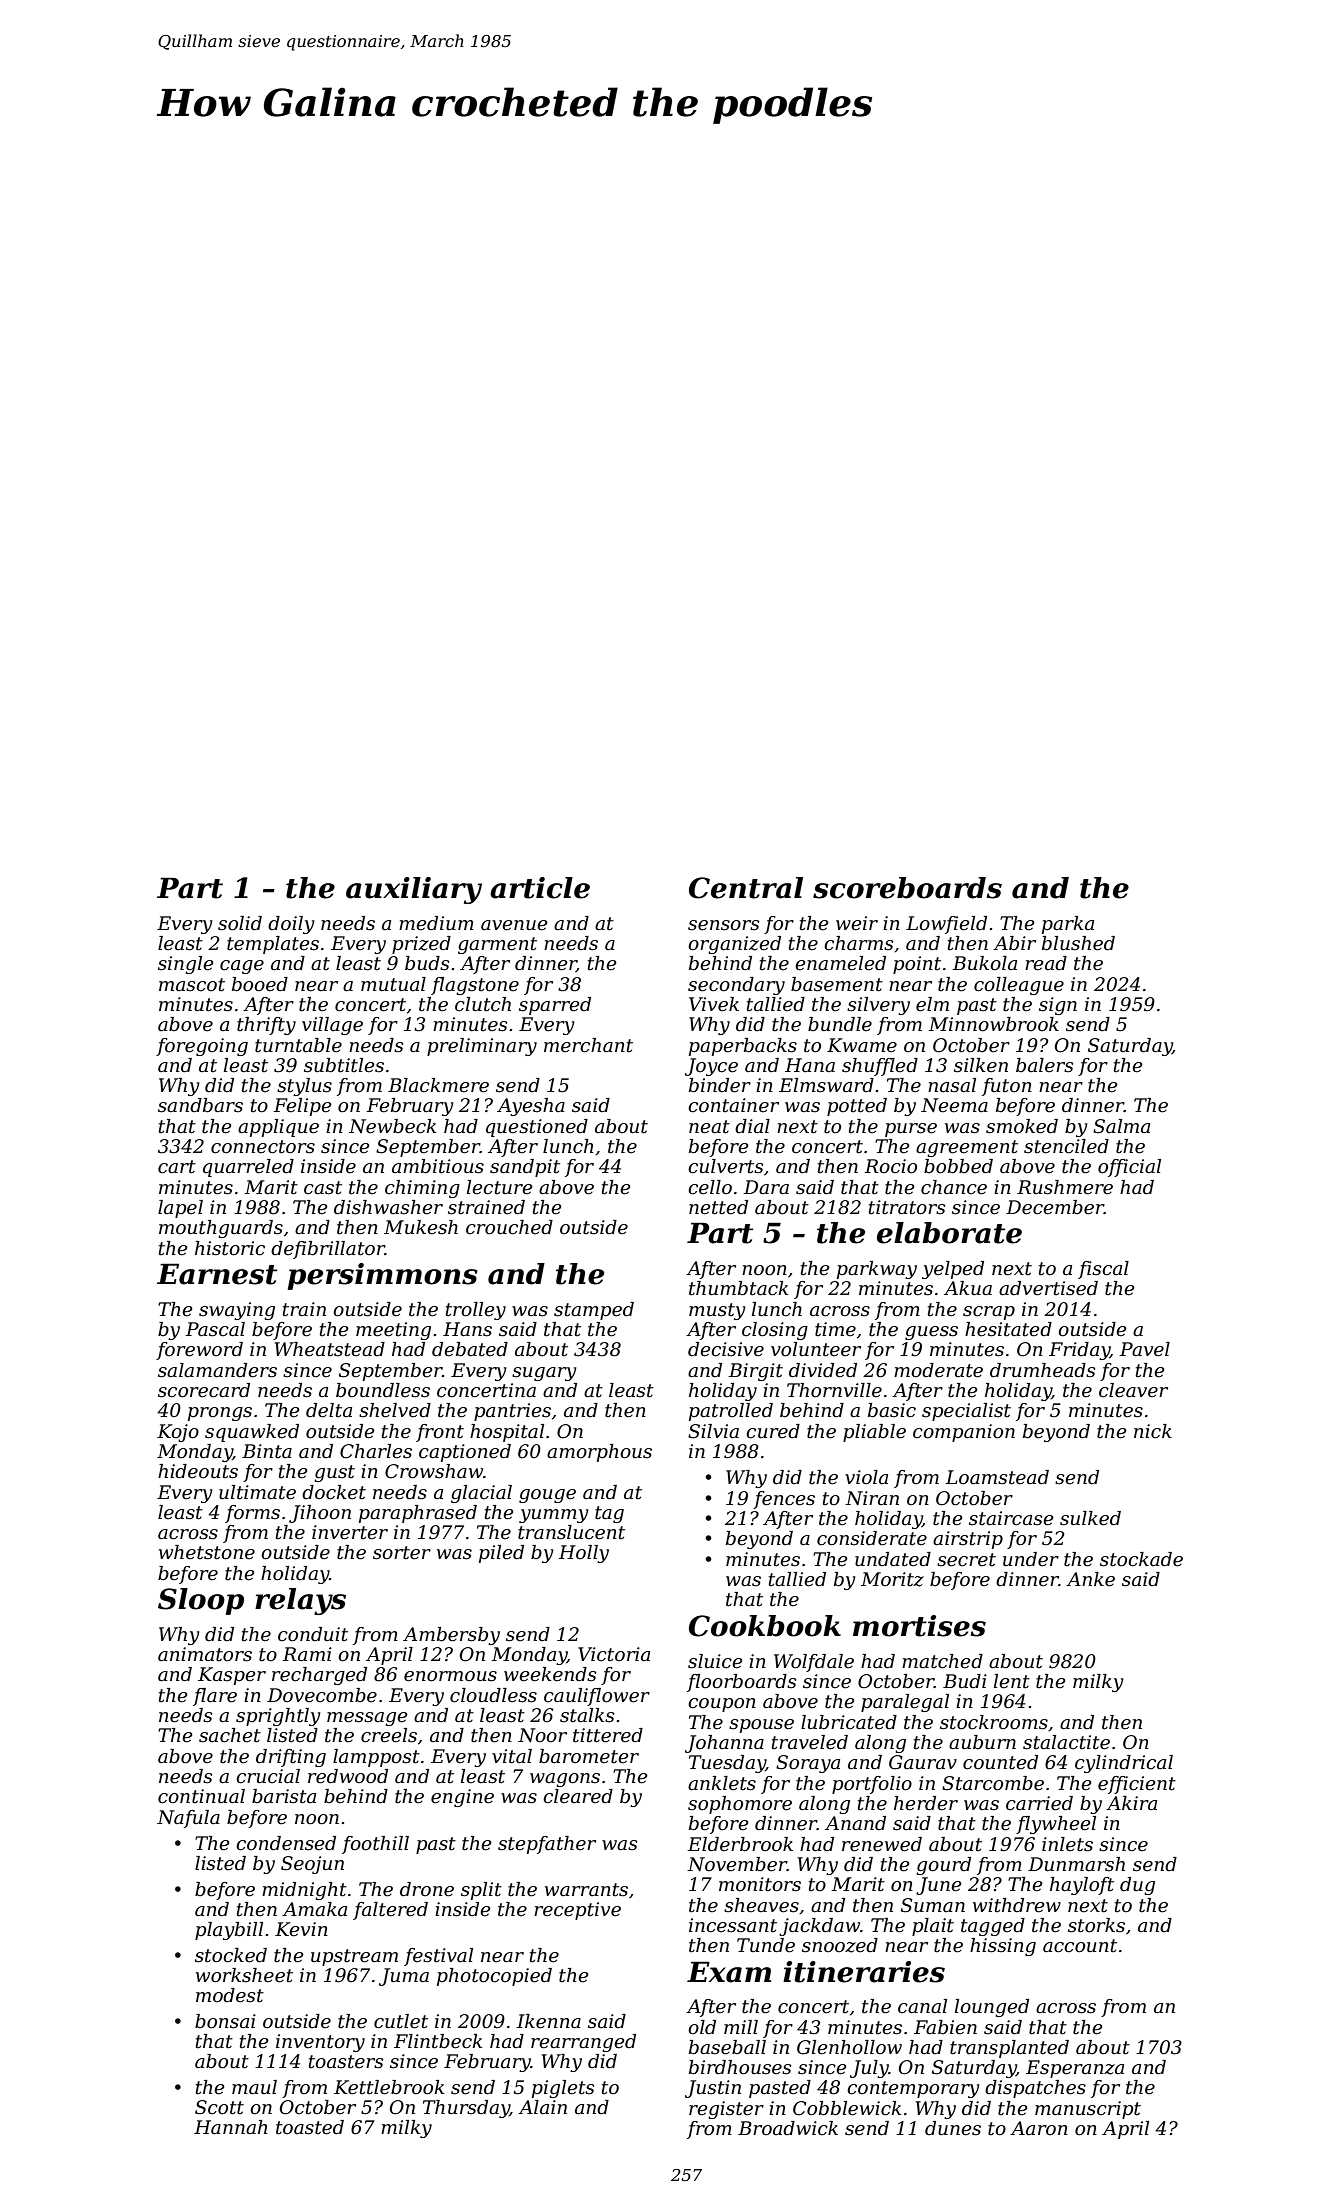 This screenshot has height=2210, width=1342. Describe the element at coordinates (389, 2087) in the screenshot. I see `Kettlebrook` at that location.
